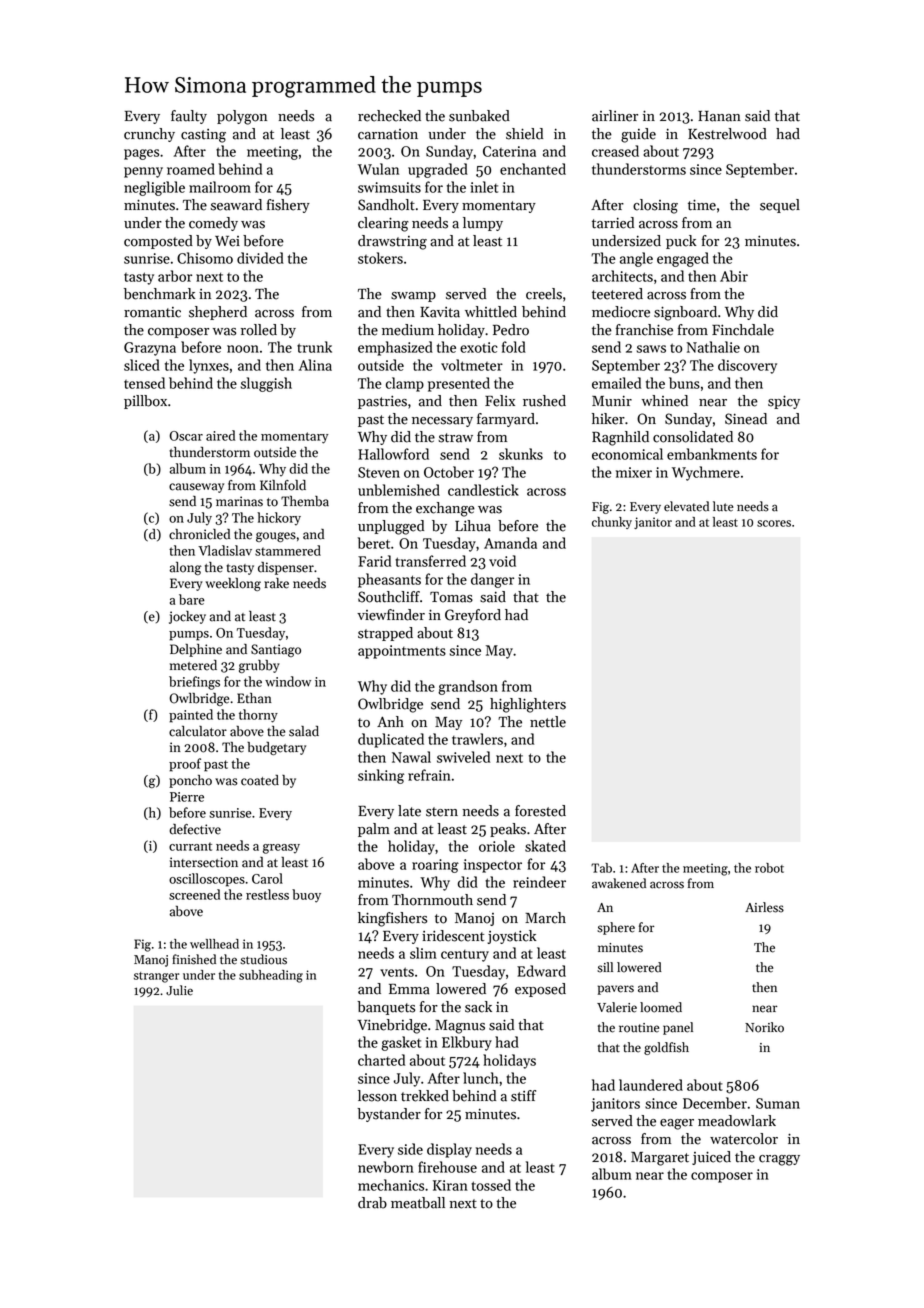 The image size is (924, 1308). What do you see at coordinates (764, 1027) in the document?
I see `Noriko` at bounding box center [764, 1027].
